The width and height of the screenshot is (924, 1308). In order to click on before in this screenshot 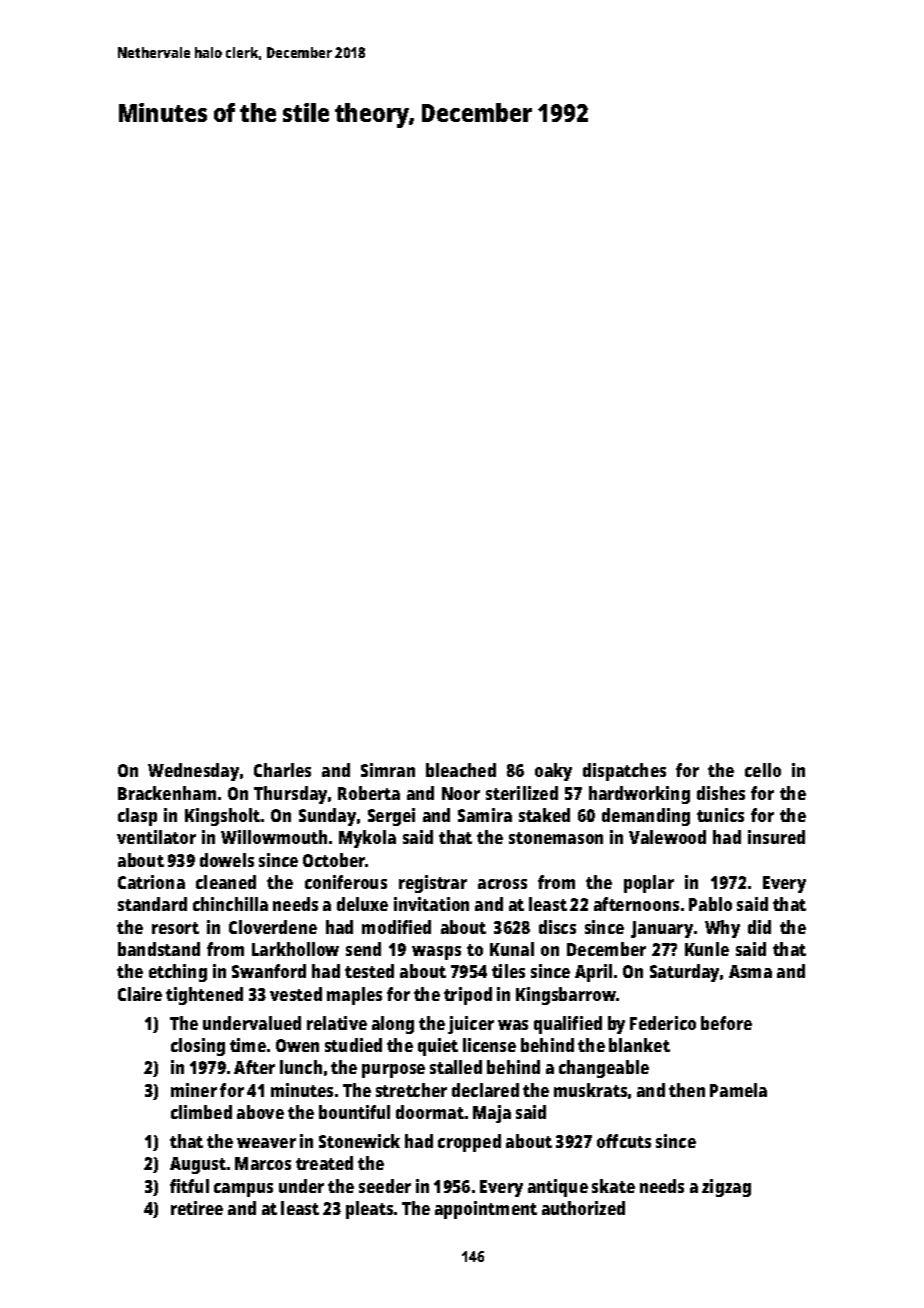, I will do `click(726, 1023)`.
